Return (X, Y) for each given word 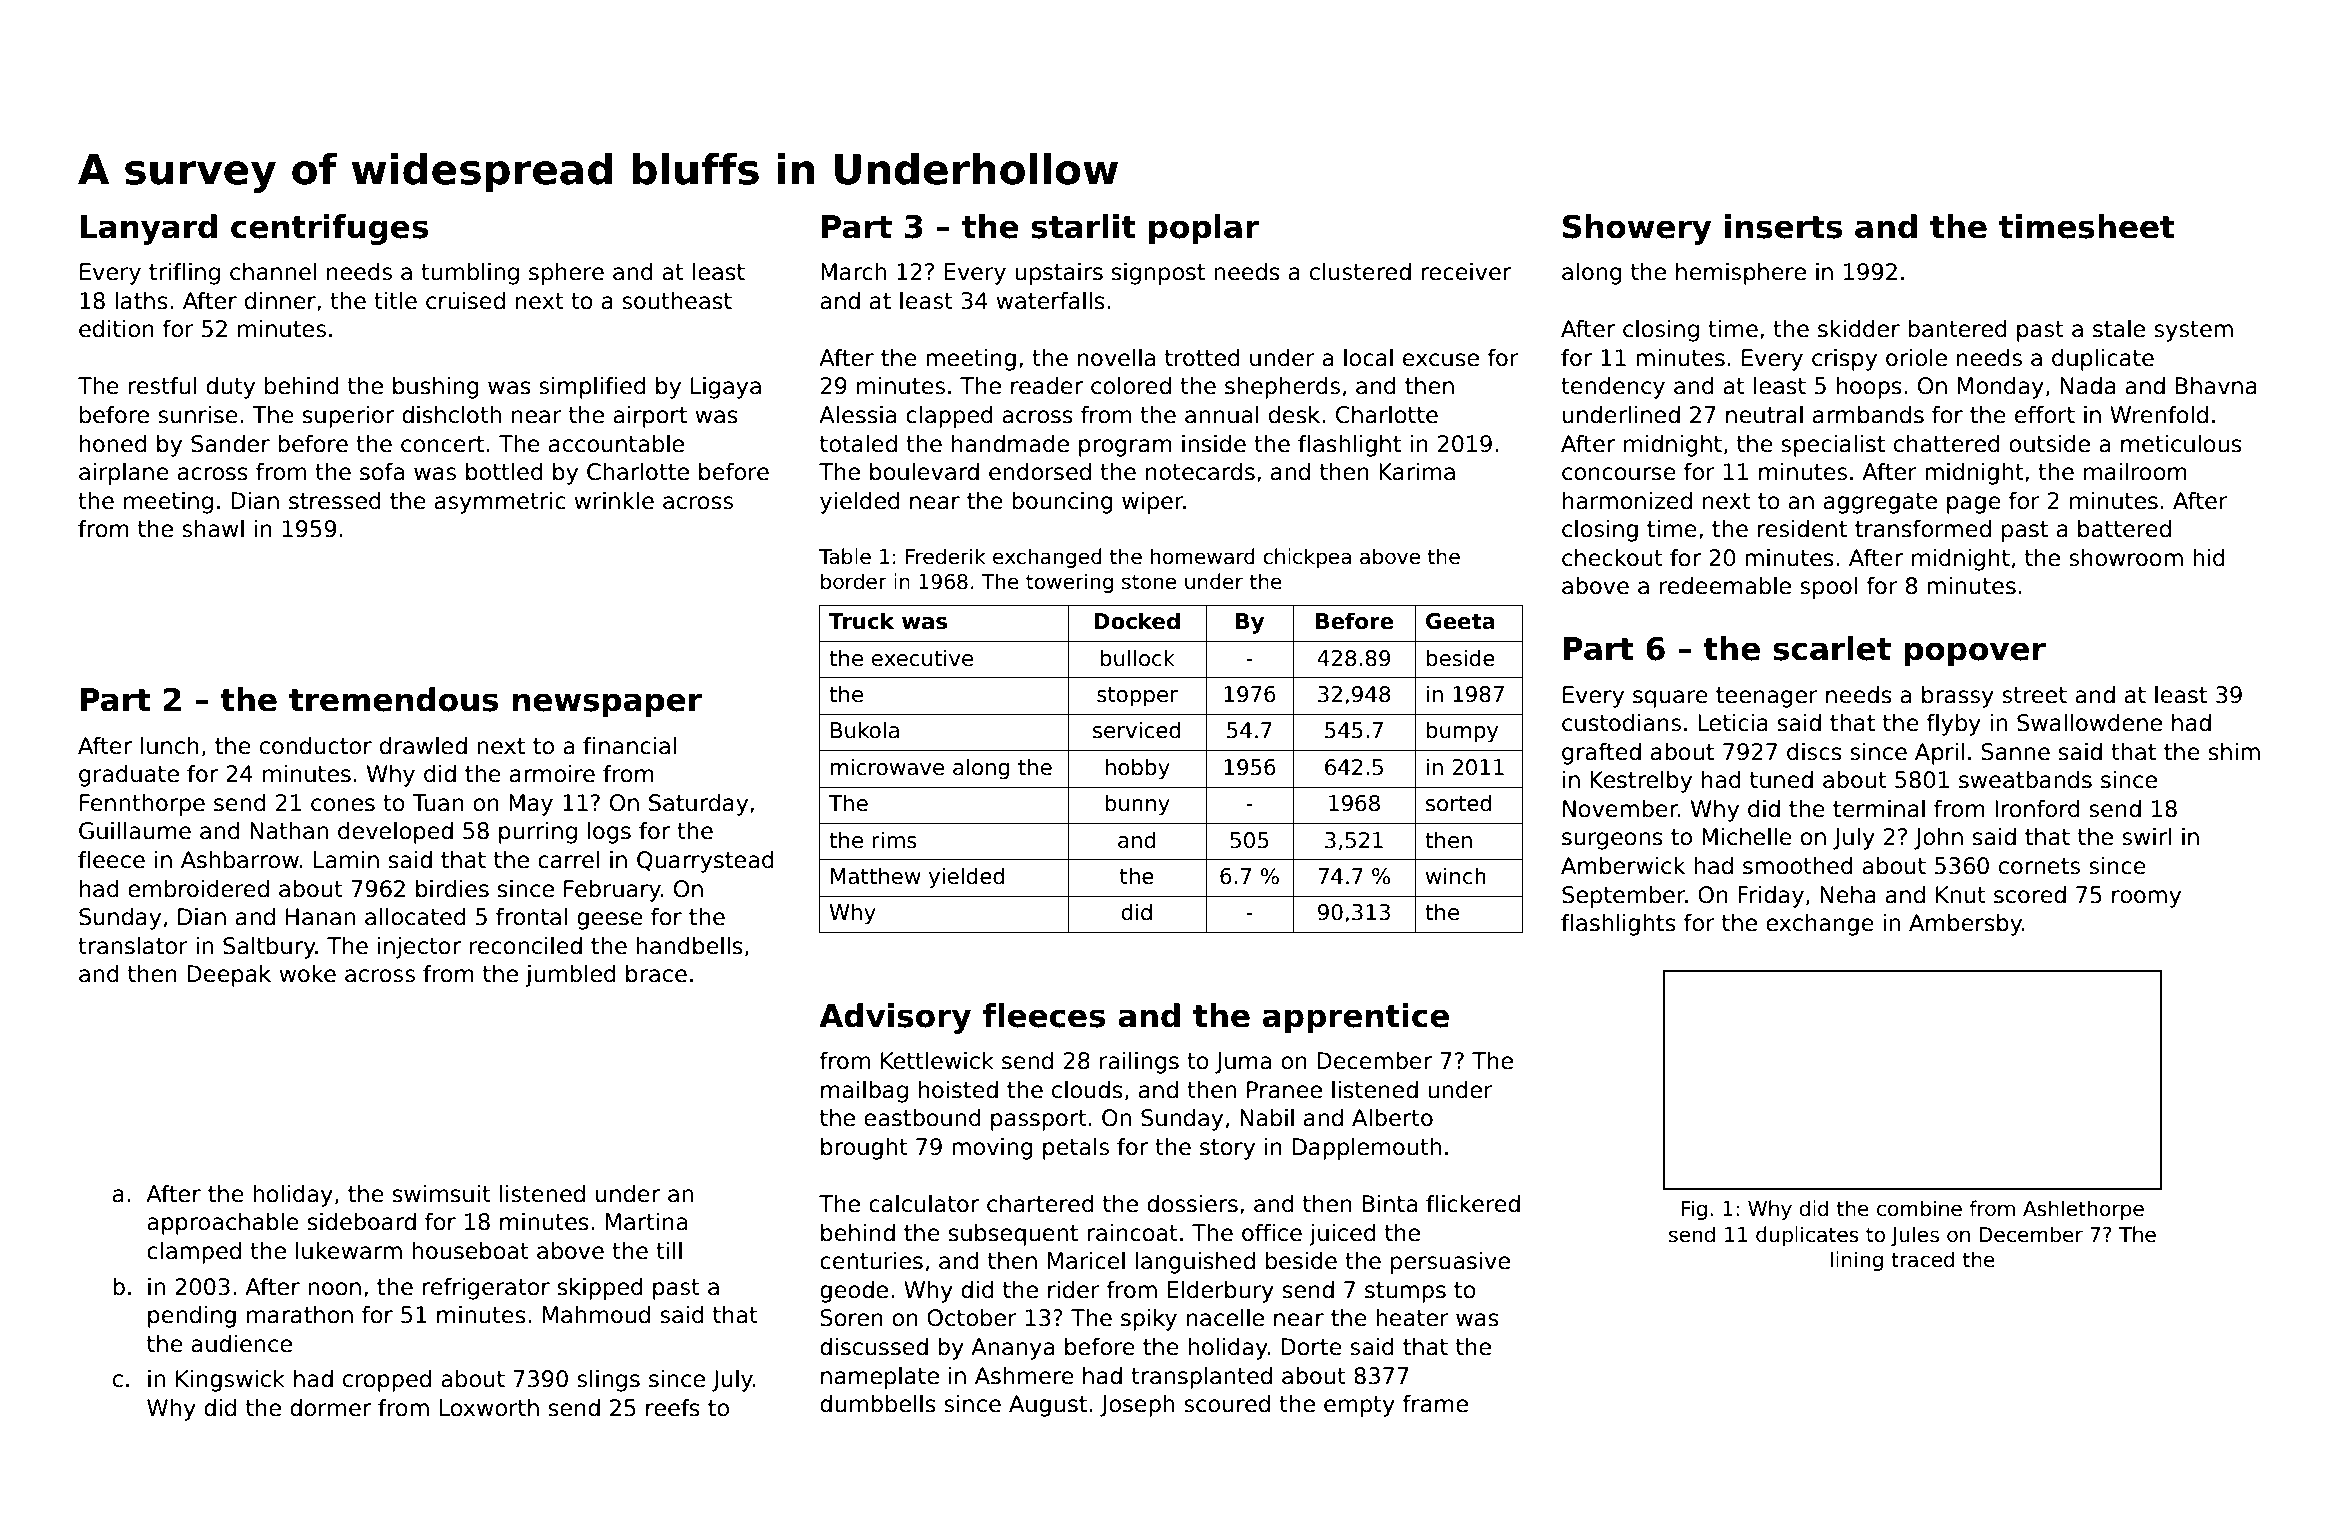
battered (2124, 529)
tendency (1613, 388)
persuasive (1450, 1263)
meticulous (2181, 444)
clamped (194, 1253)
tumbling (470, 274)
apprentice (1356, 1018)
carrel (568, 860)
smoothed (1798, 866)
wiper (1153, 503)
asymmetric (500, 503)
